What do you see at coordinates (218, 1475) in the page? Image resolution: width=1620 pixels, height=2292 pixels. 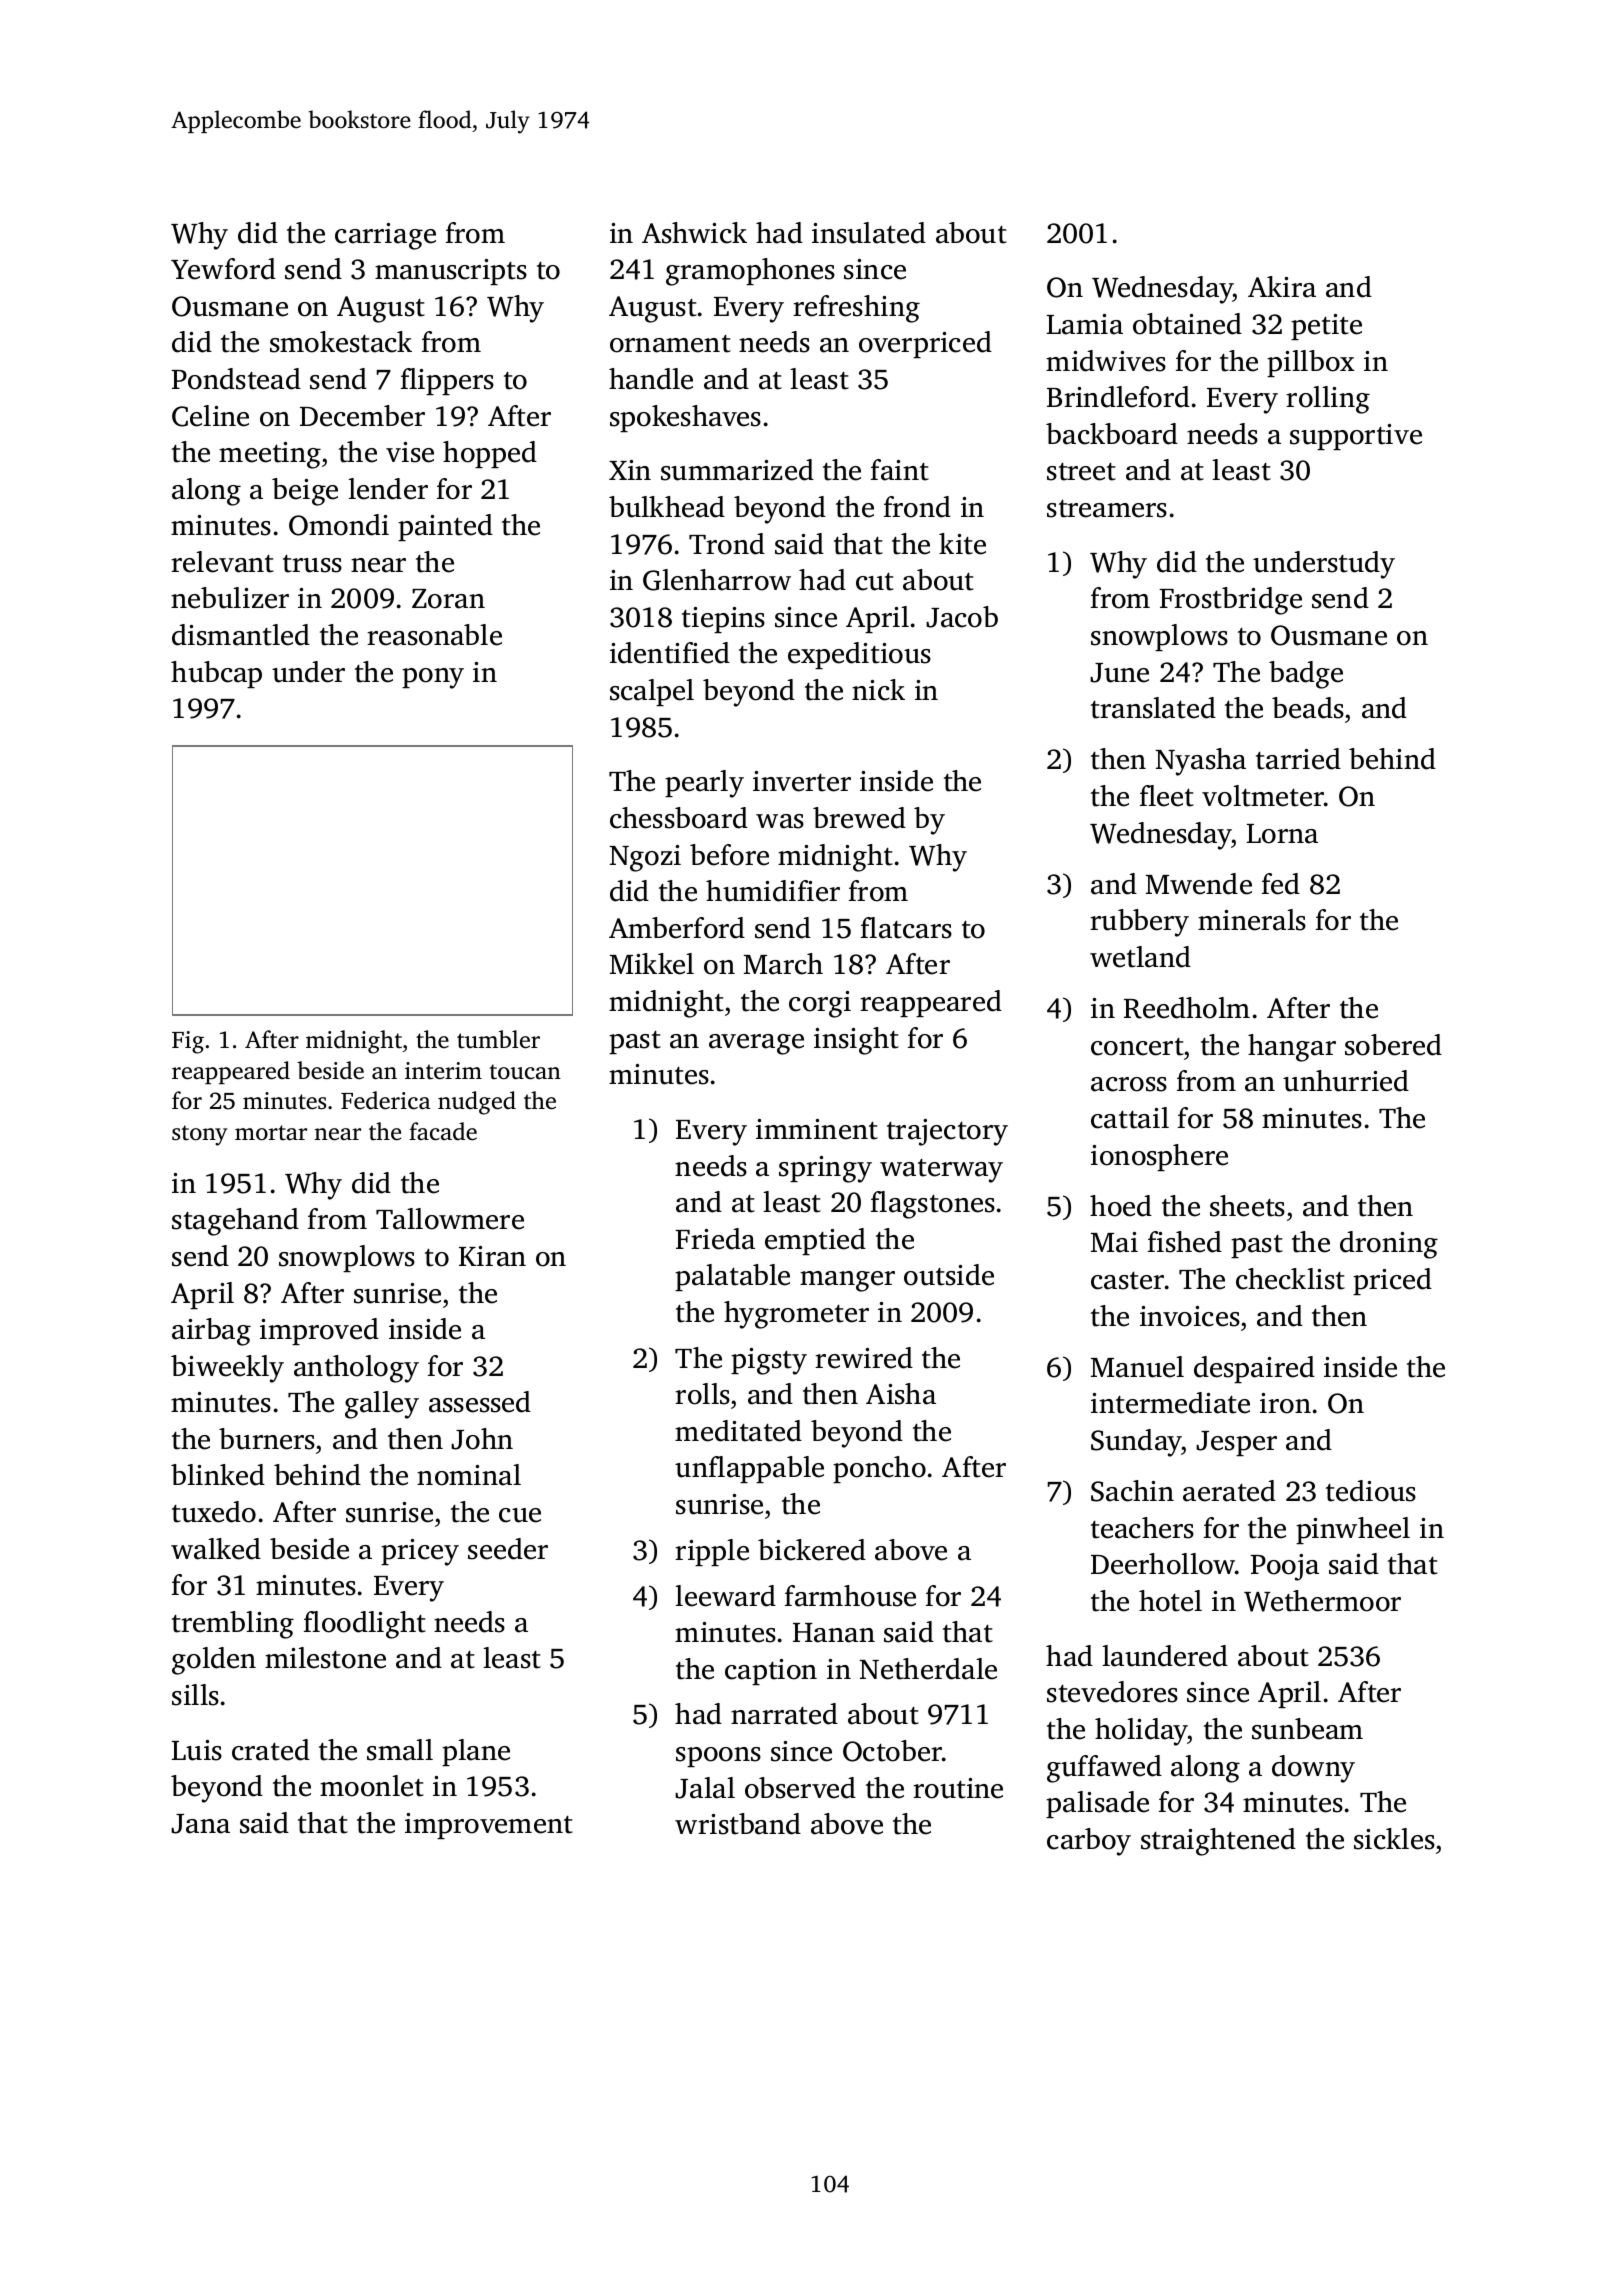 I see `blinked` at bounding box center [218, 1475].
